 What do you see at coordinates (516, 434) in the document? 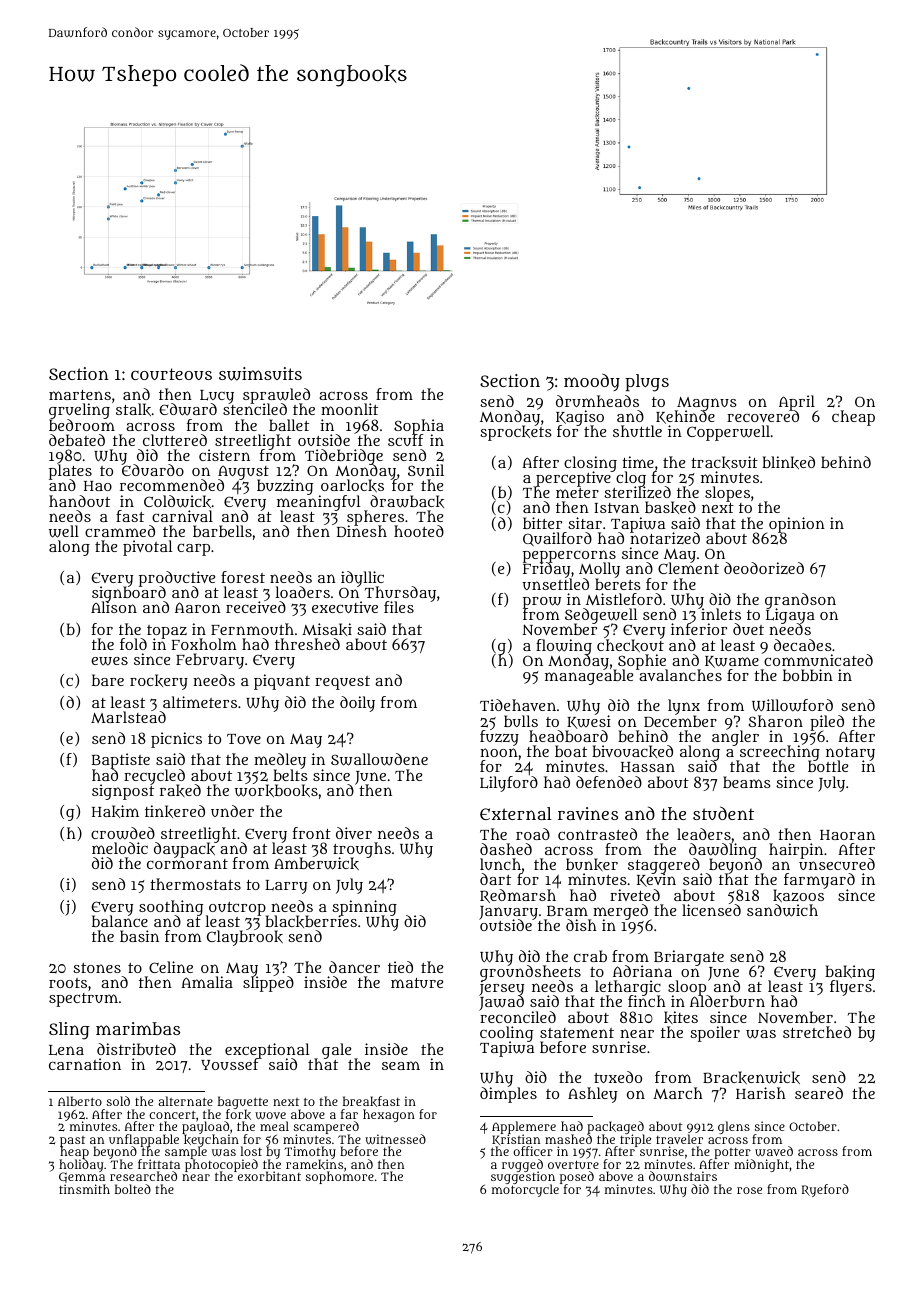
I see `sprockets` at bounding box center [516, 434].
